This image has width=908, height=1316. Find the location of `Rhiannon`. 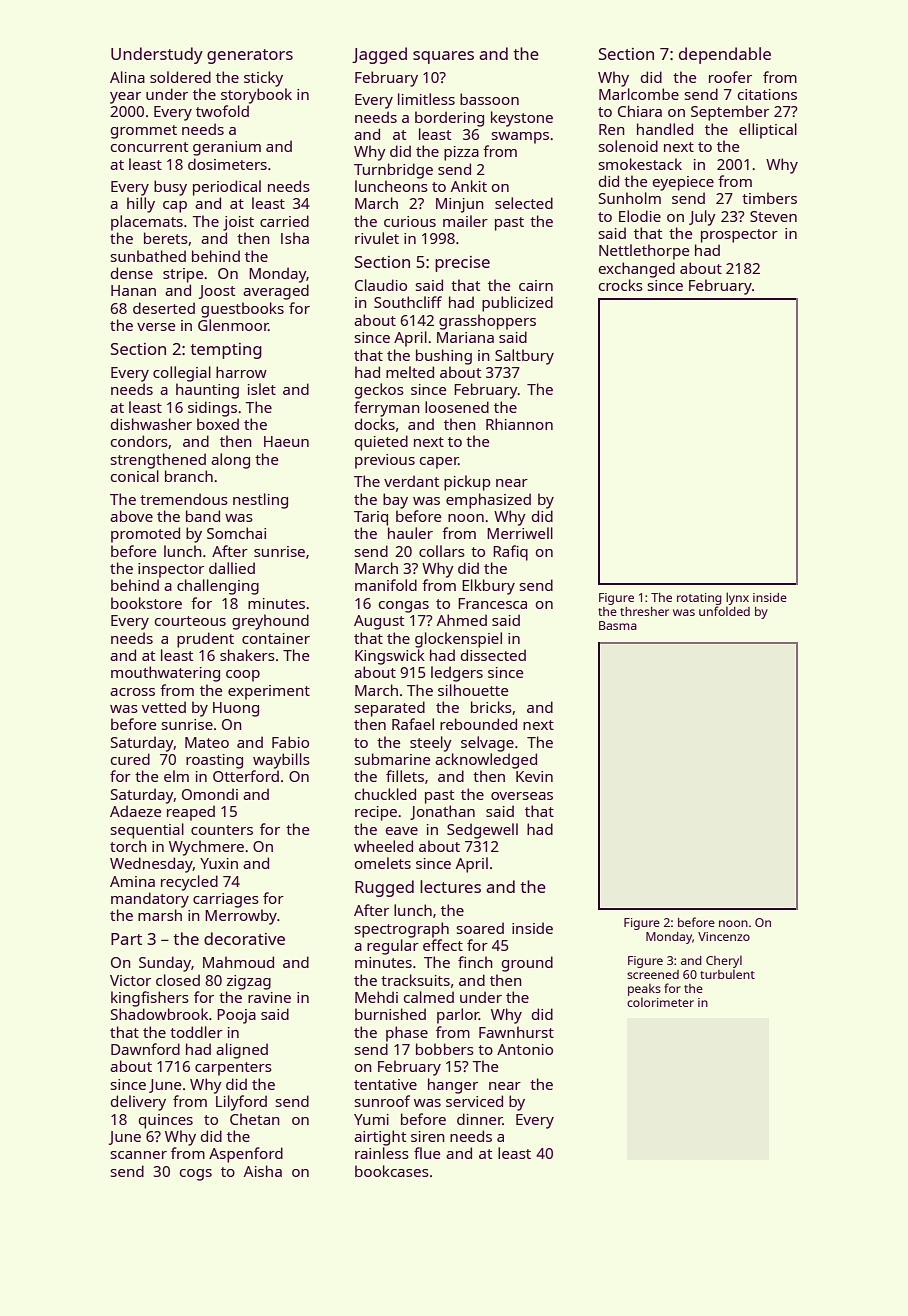

Rhiannon is located at coordinates (519, 424).
